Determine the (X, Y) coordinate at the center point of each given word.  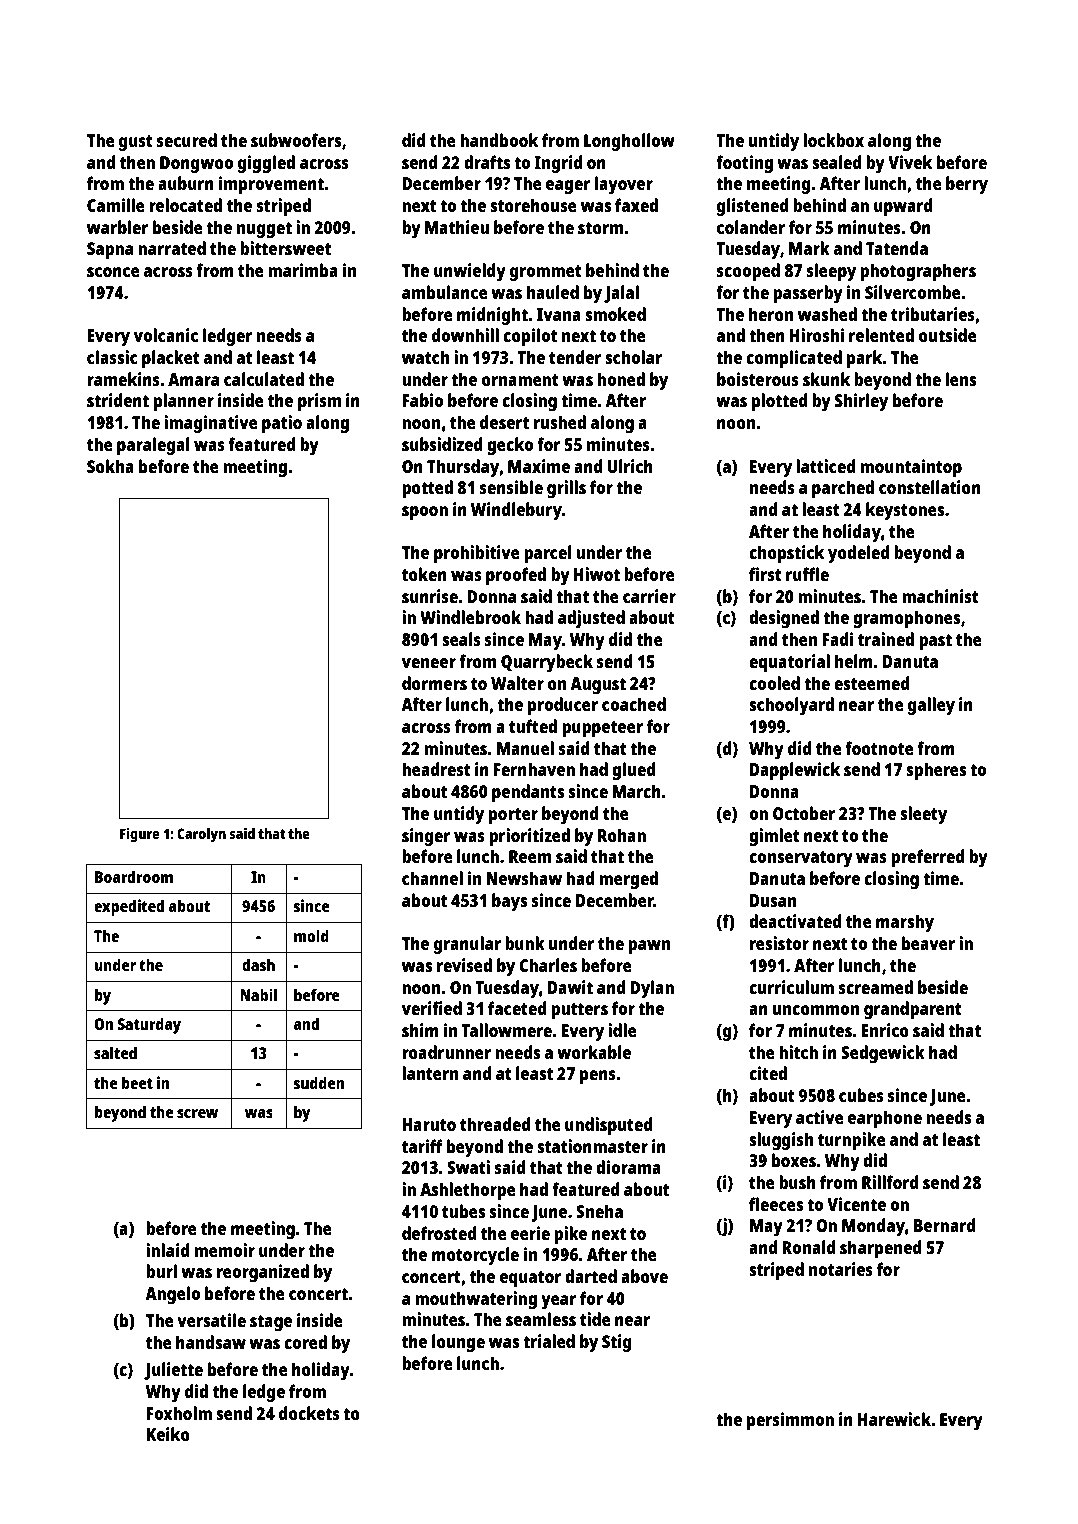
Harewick (894, 1419)
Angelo (172, 1295)
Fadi (837, 639)
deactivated (795, 921)
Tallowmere (506, 1030)
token (424, 574)
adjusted (591, 619)
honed (621, 379)
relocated (185, 205)
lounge (458, 1343)
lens (961, 379)
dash (258, 964)
